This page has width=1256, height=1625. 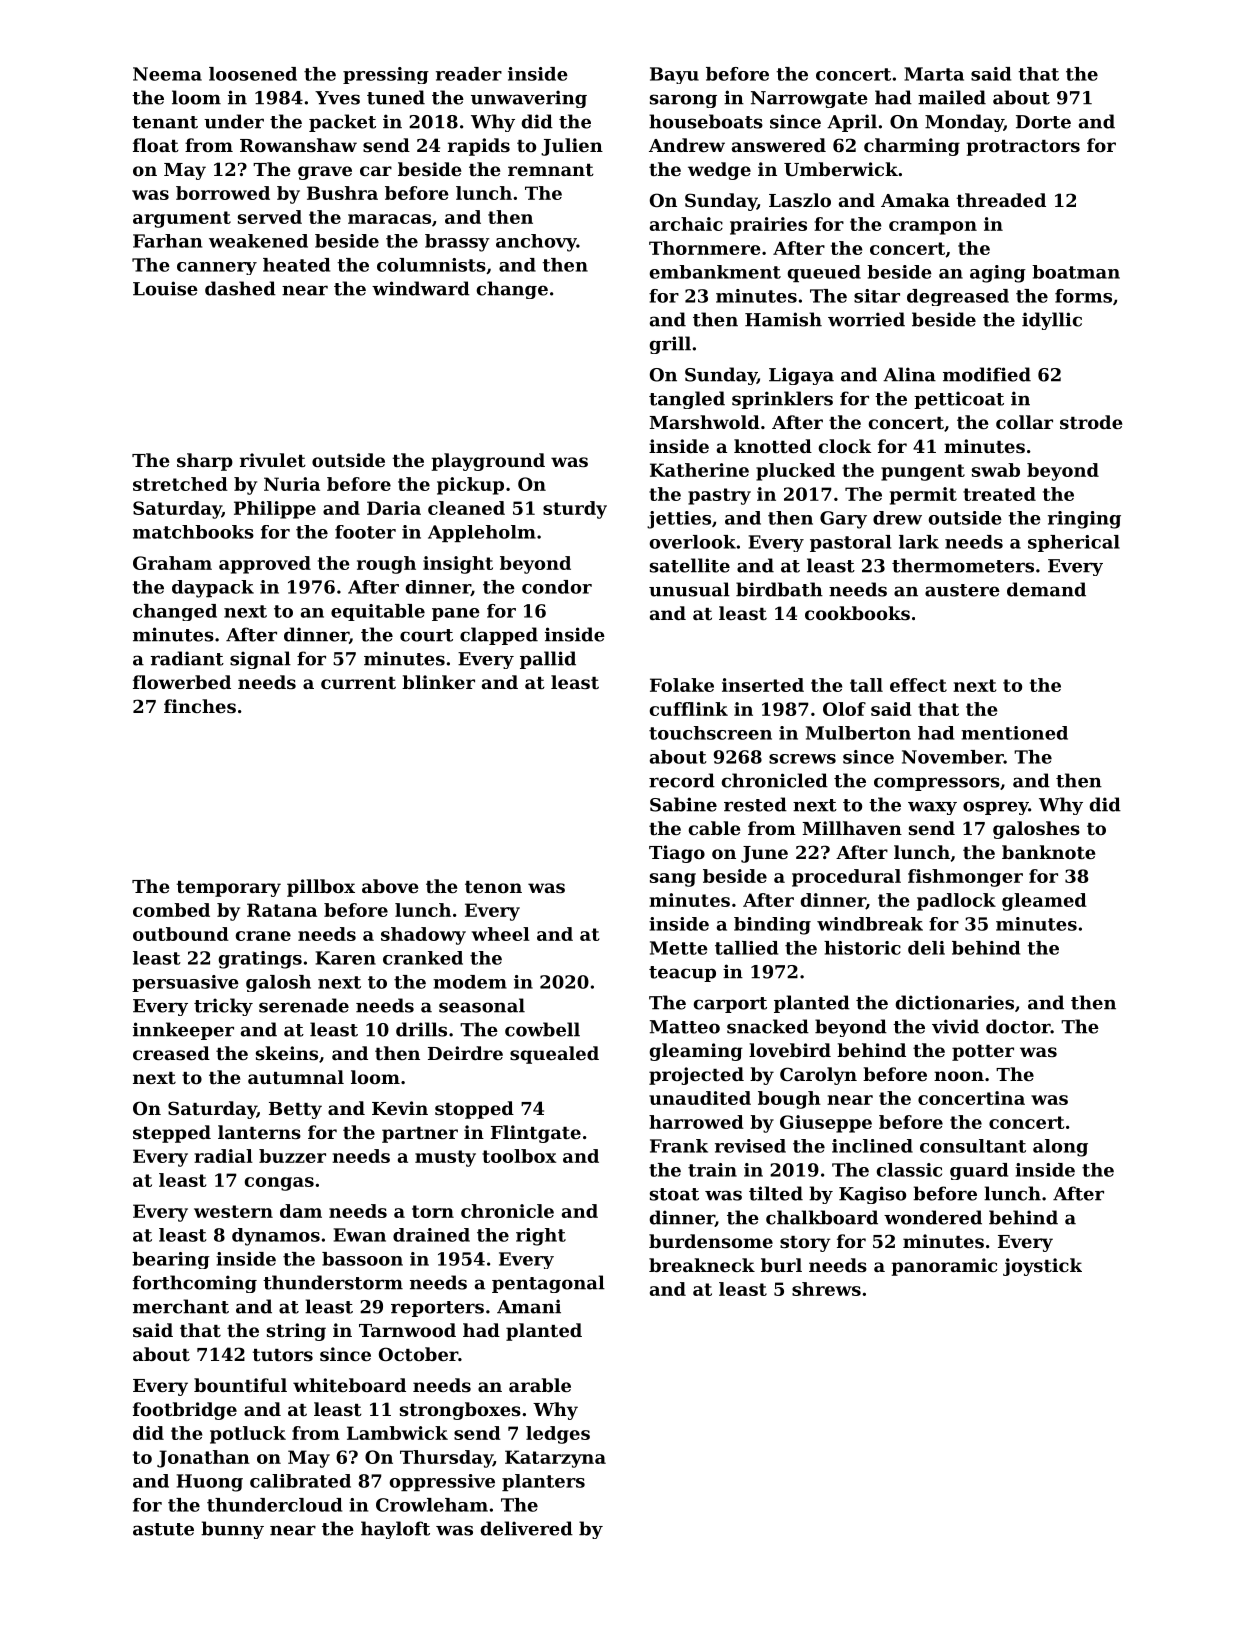 What do you see at coordinates (1042, 1267) in the page?
I see `joystick` at bounding box center [1042, 1267].
